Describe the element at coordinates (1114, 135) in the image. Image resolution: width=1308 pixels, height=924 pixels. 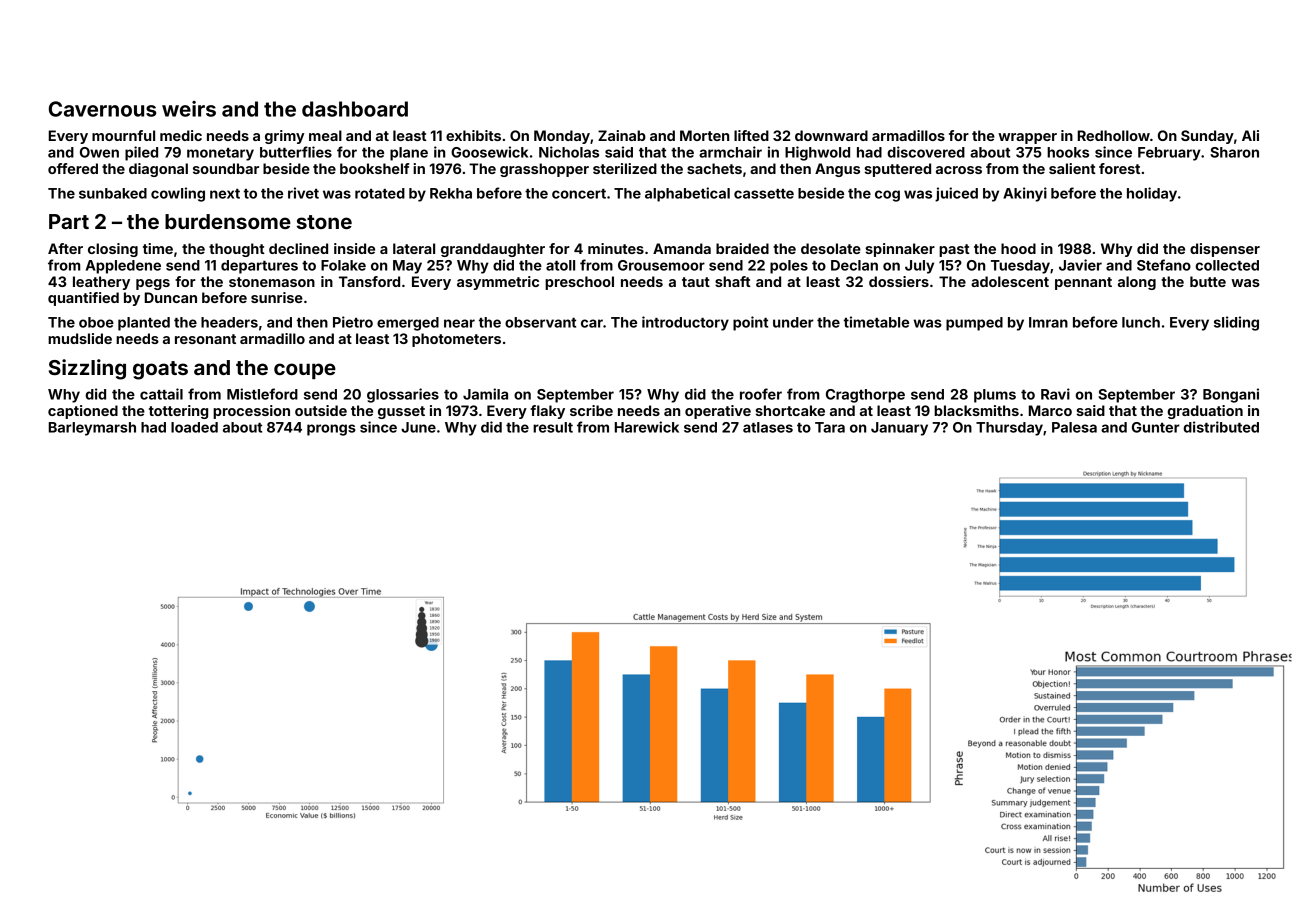
I see `Redhollow` at that location.
